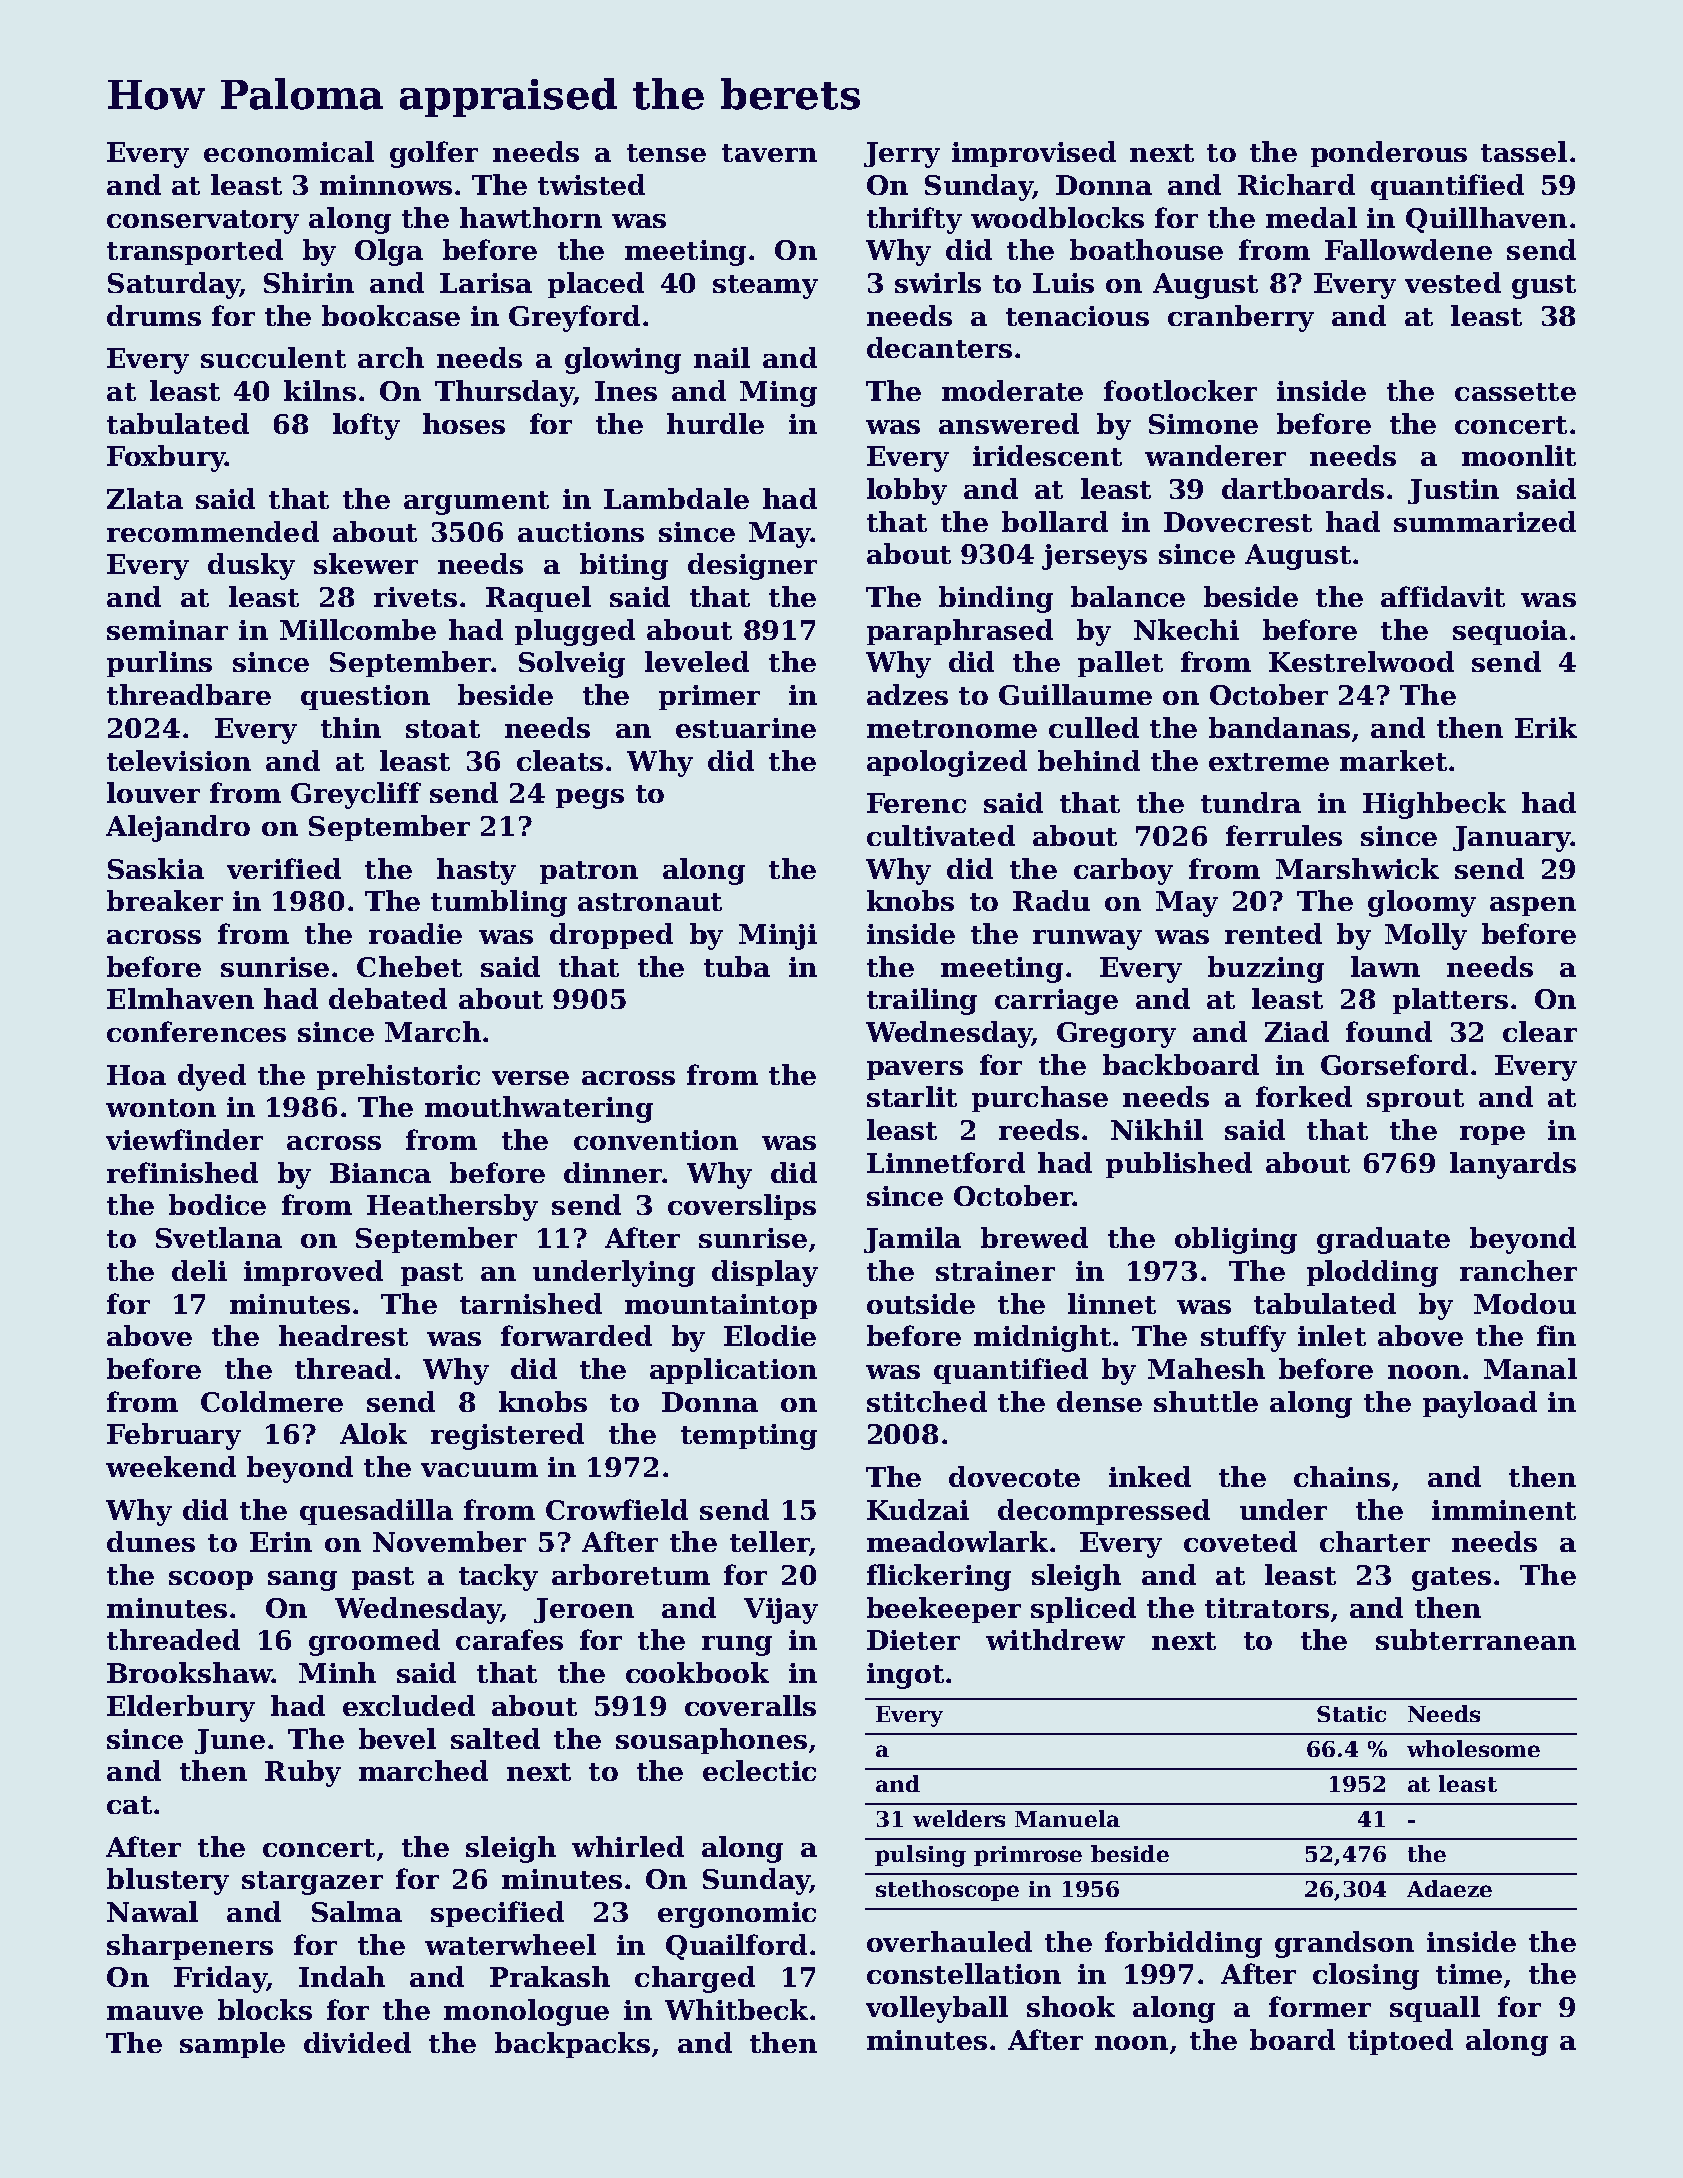 The height and width of the screenshot is (2178, 1683). Describe the element at coordinates (232, 2045) in the screenshot. I see `sample` at that location.
